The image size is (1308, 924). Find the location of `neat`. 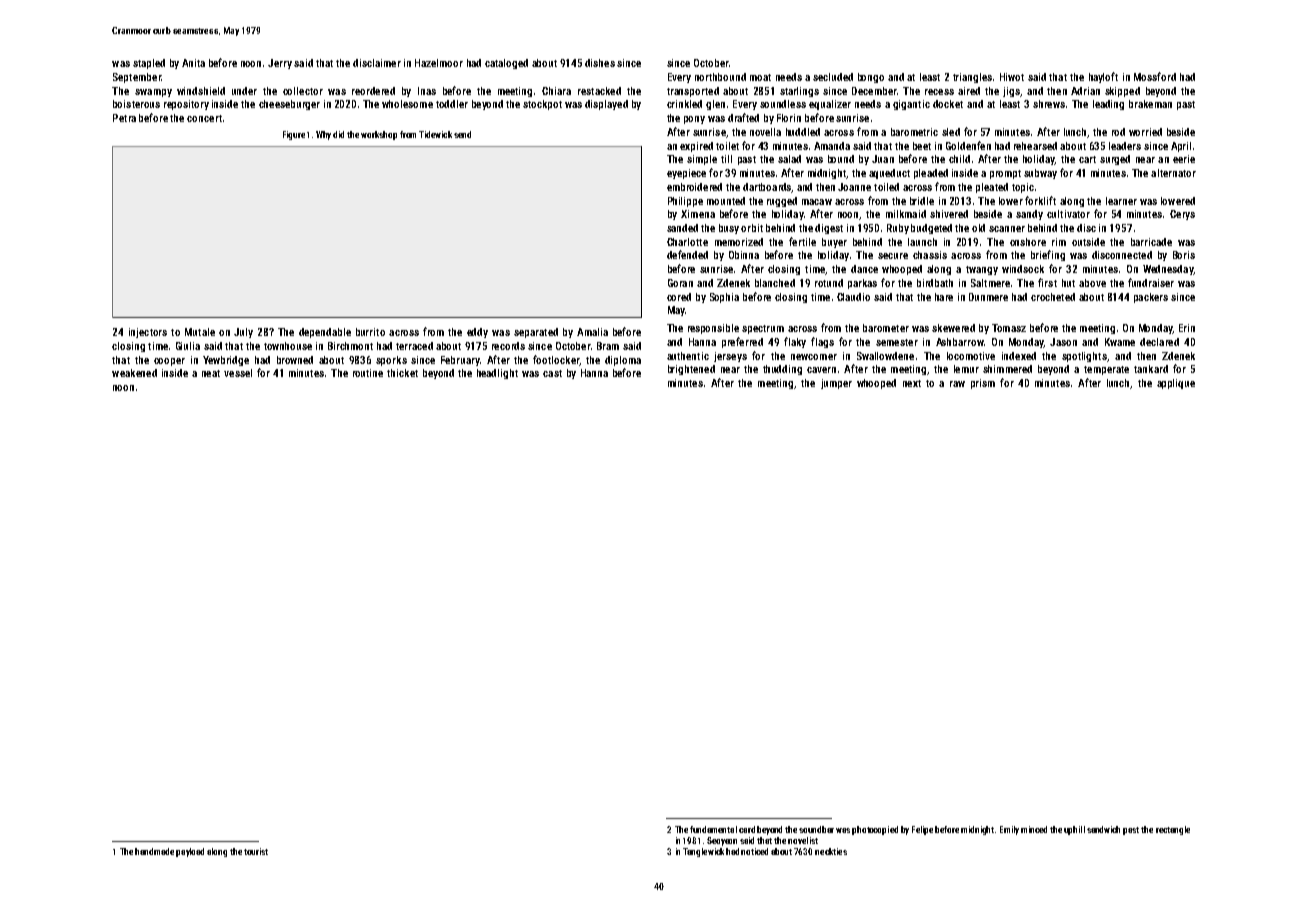

neat is located at coordinates (211, 373).
